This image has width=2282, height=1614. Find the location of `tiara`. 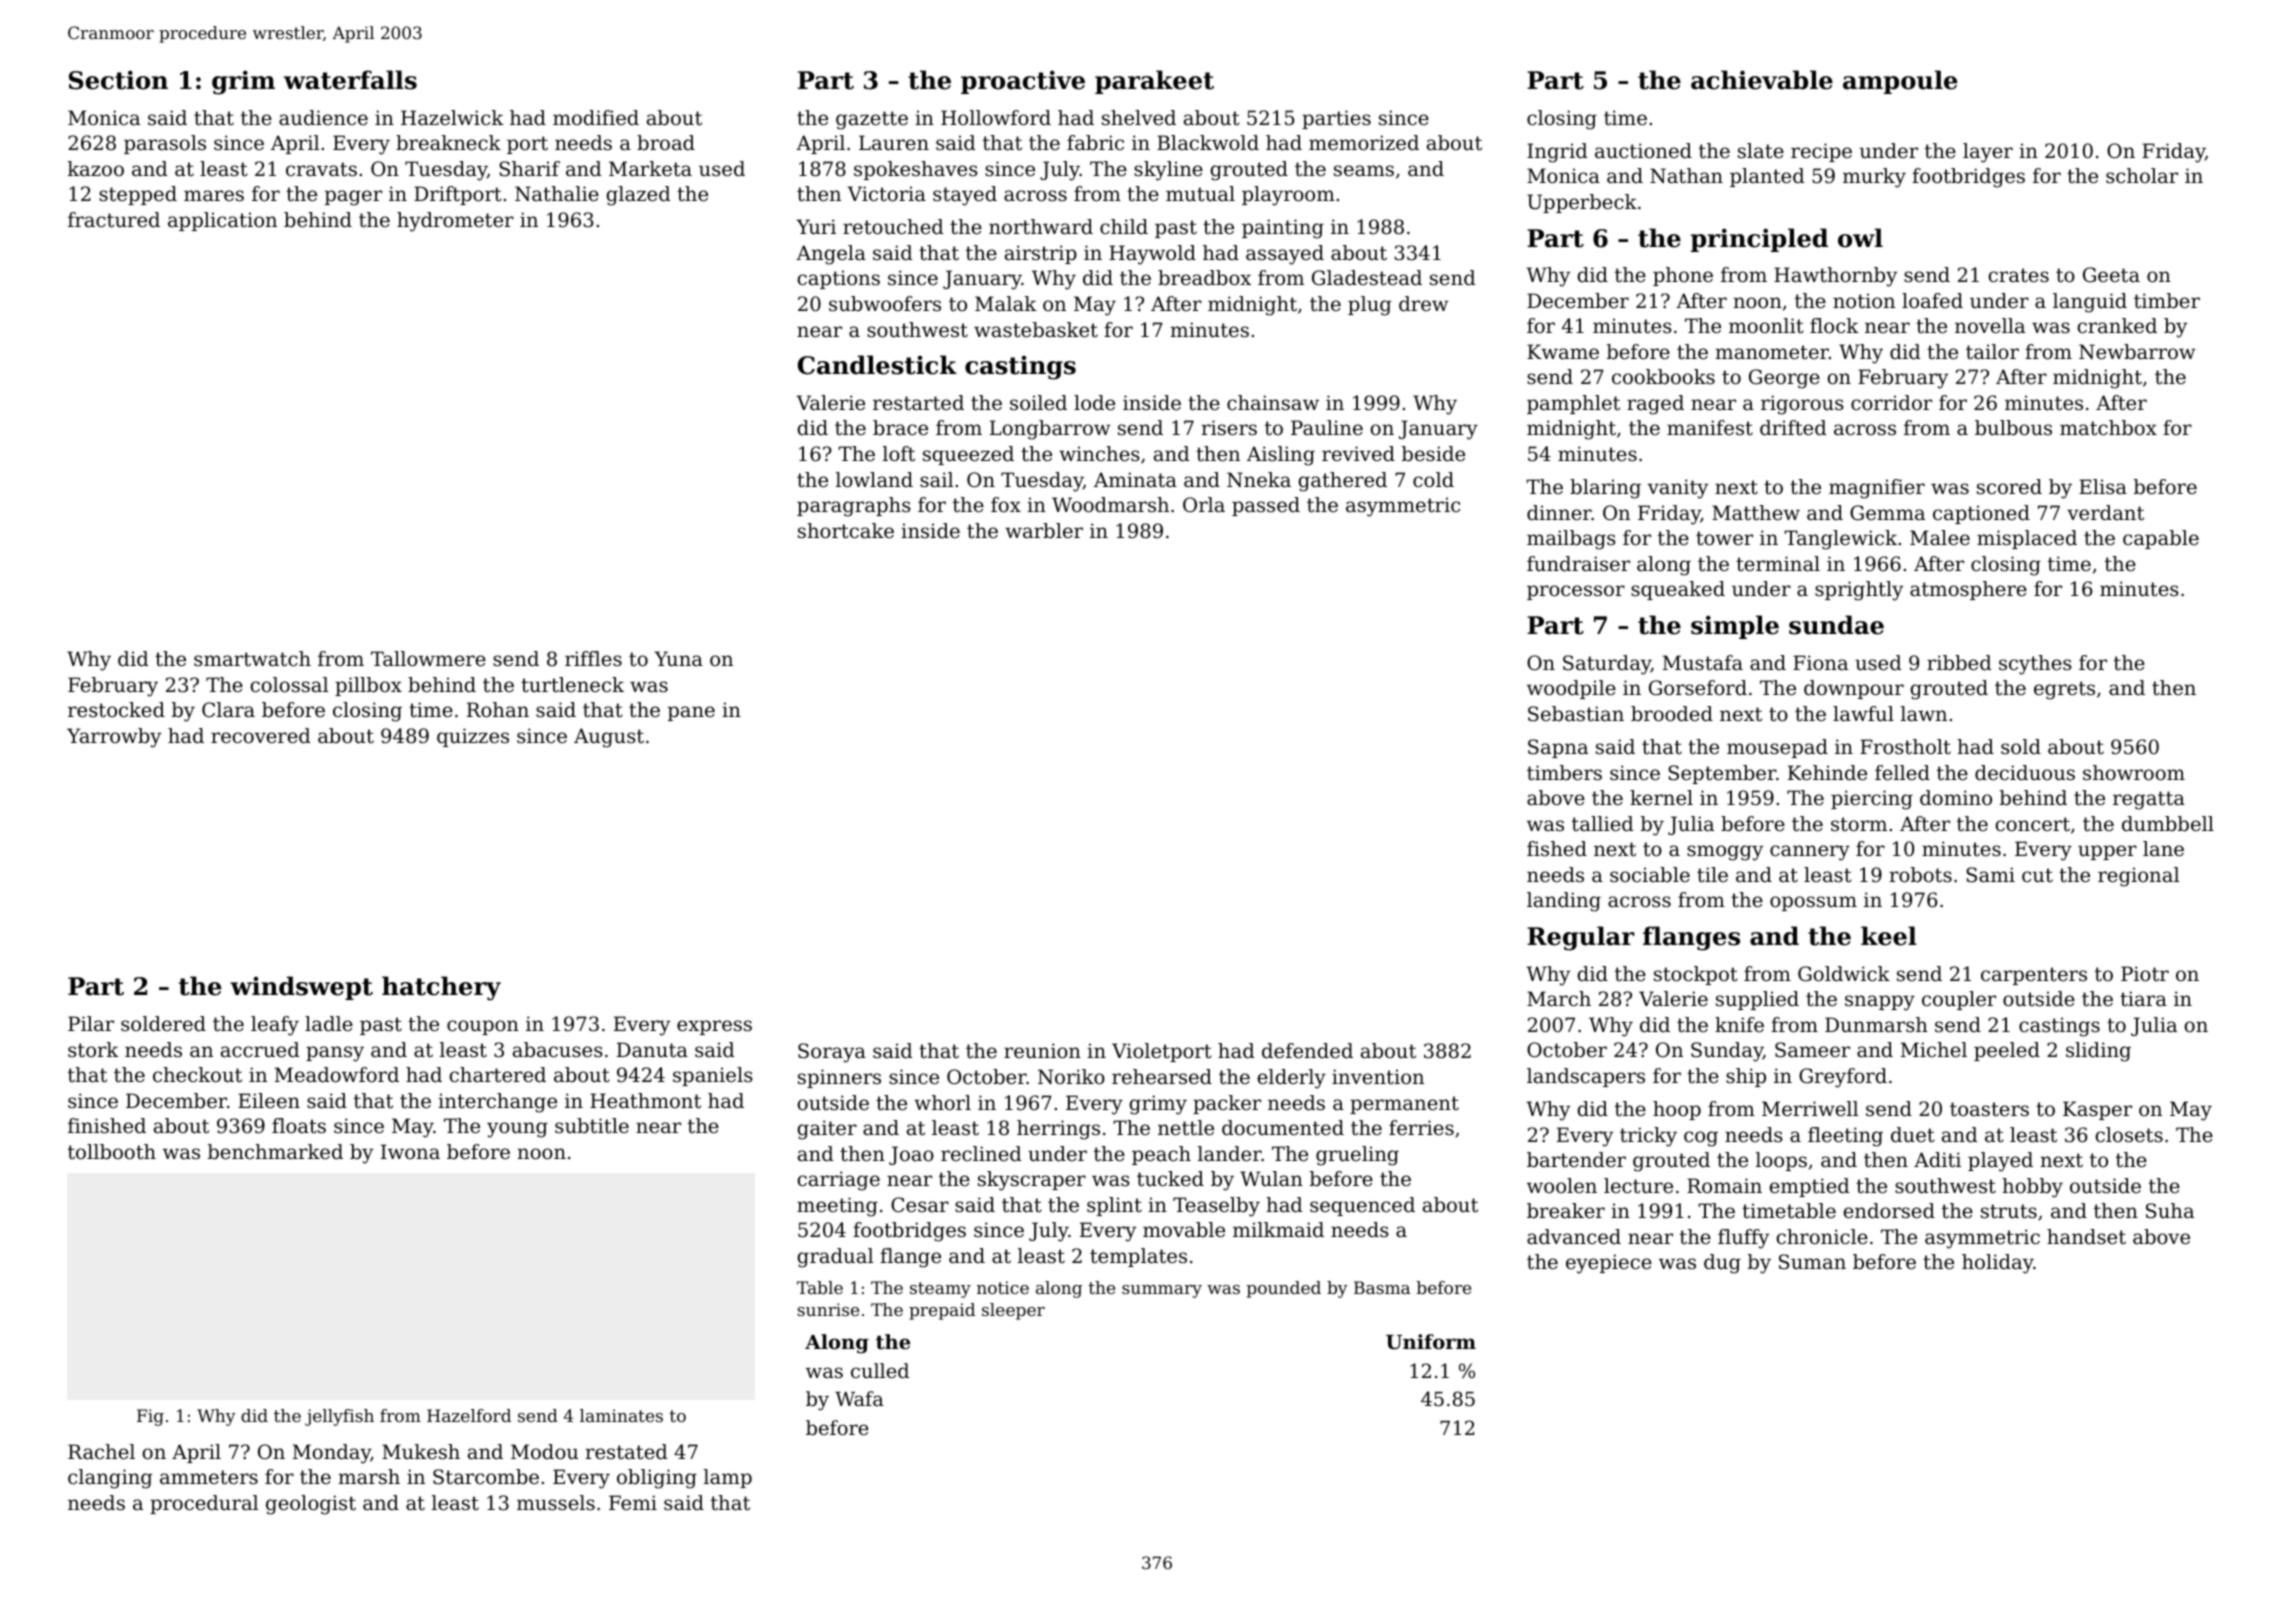

tiara is located at coordinates (2143, 998).
